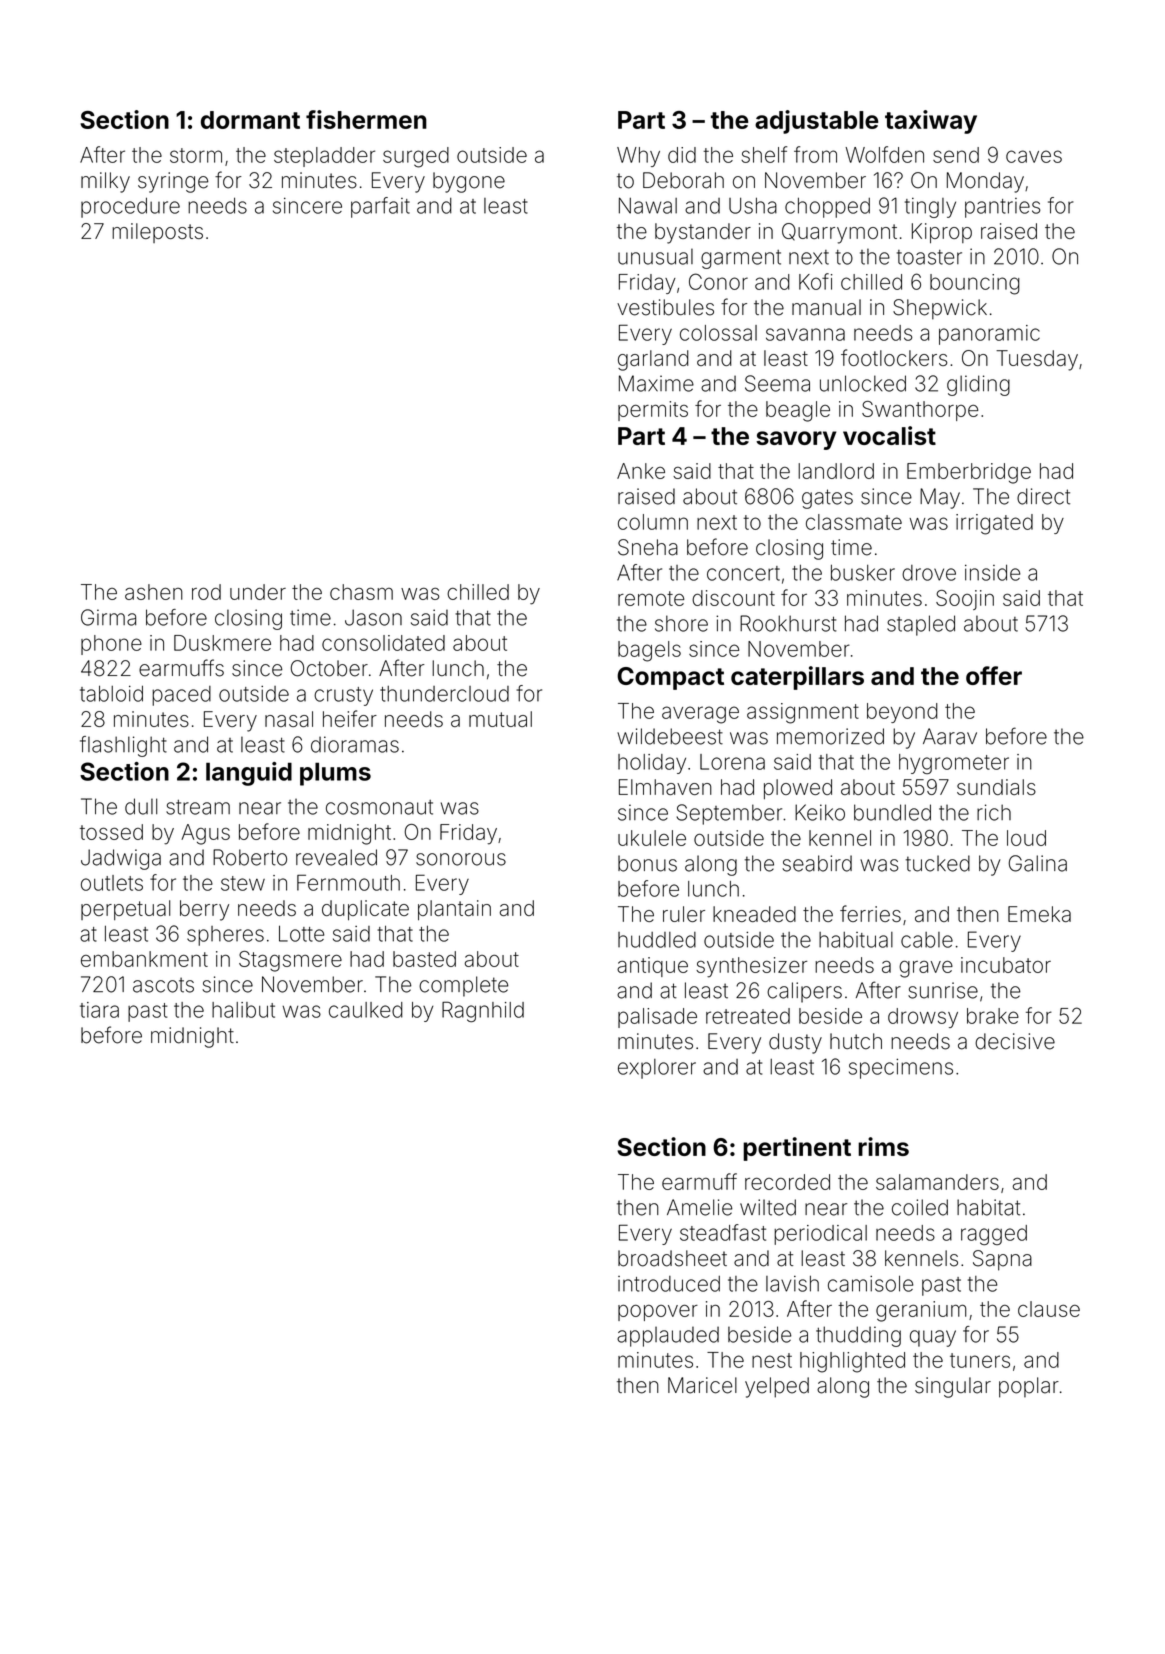 This screenshot has height=1654, width=1165. Describe the element at coordinates (682, 155) in the screenshot. I see `did` at that location.
